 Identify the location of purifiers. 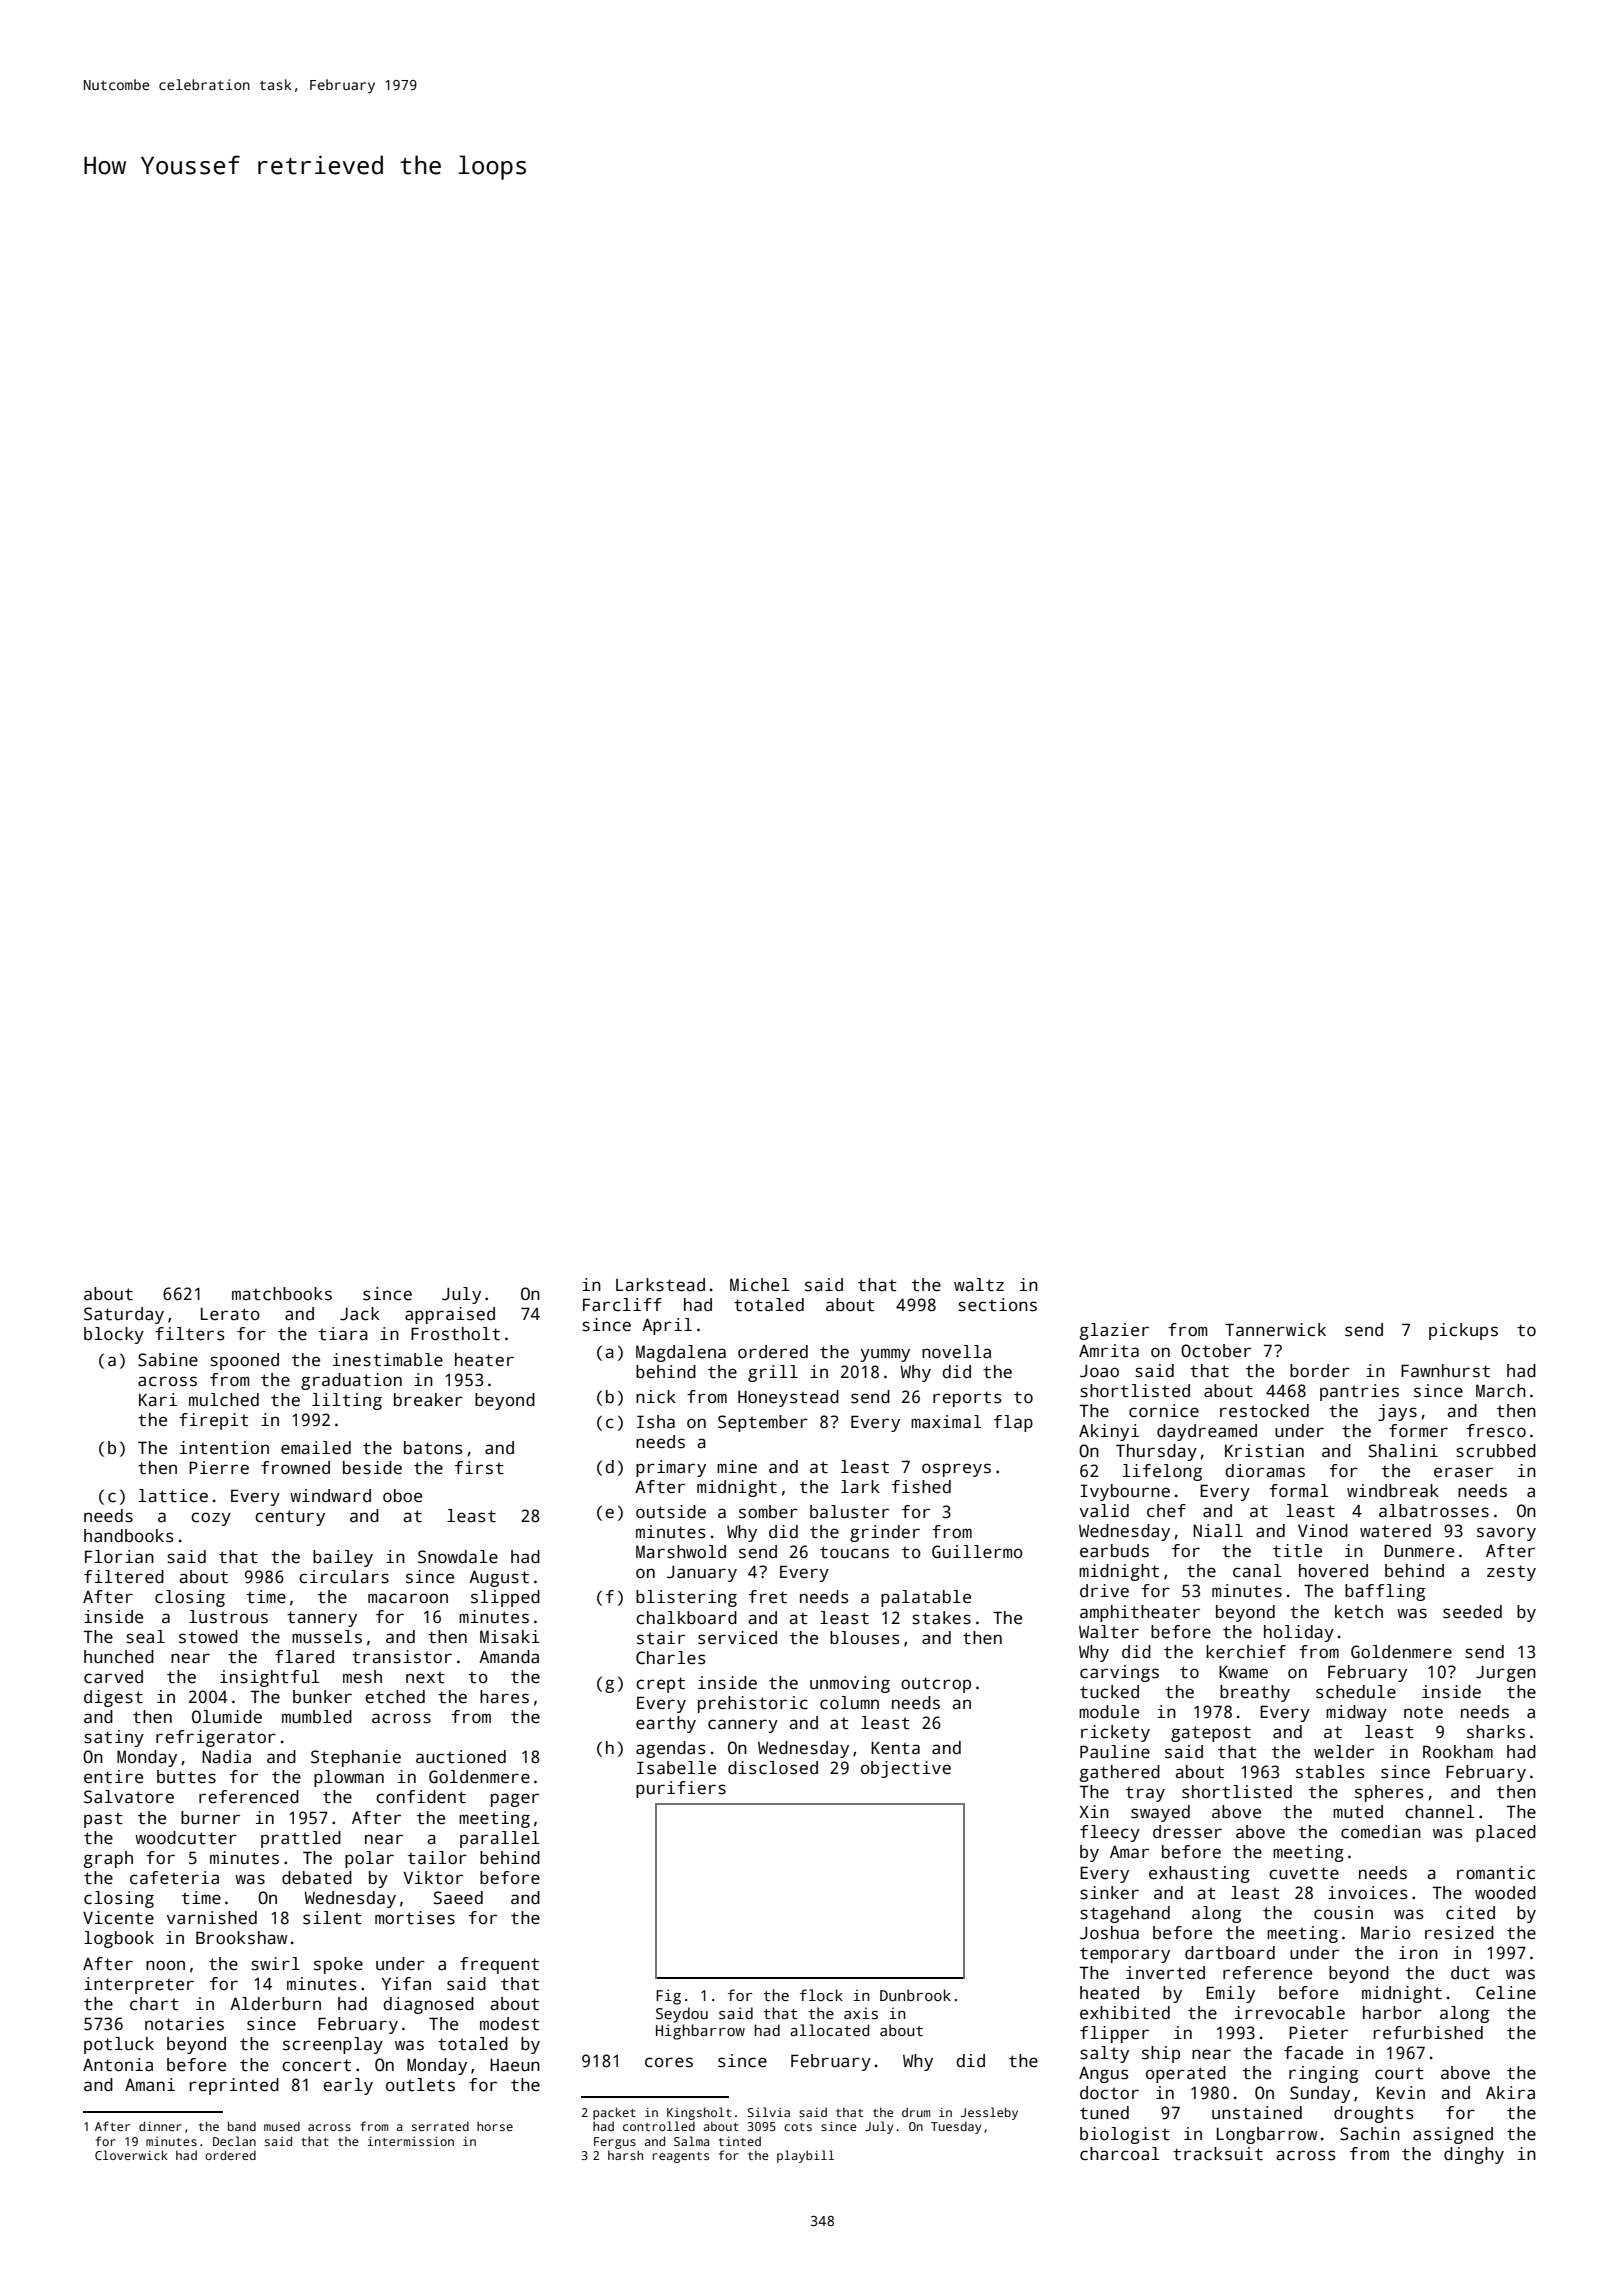
(681, 1789).
